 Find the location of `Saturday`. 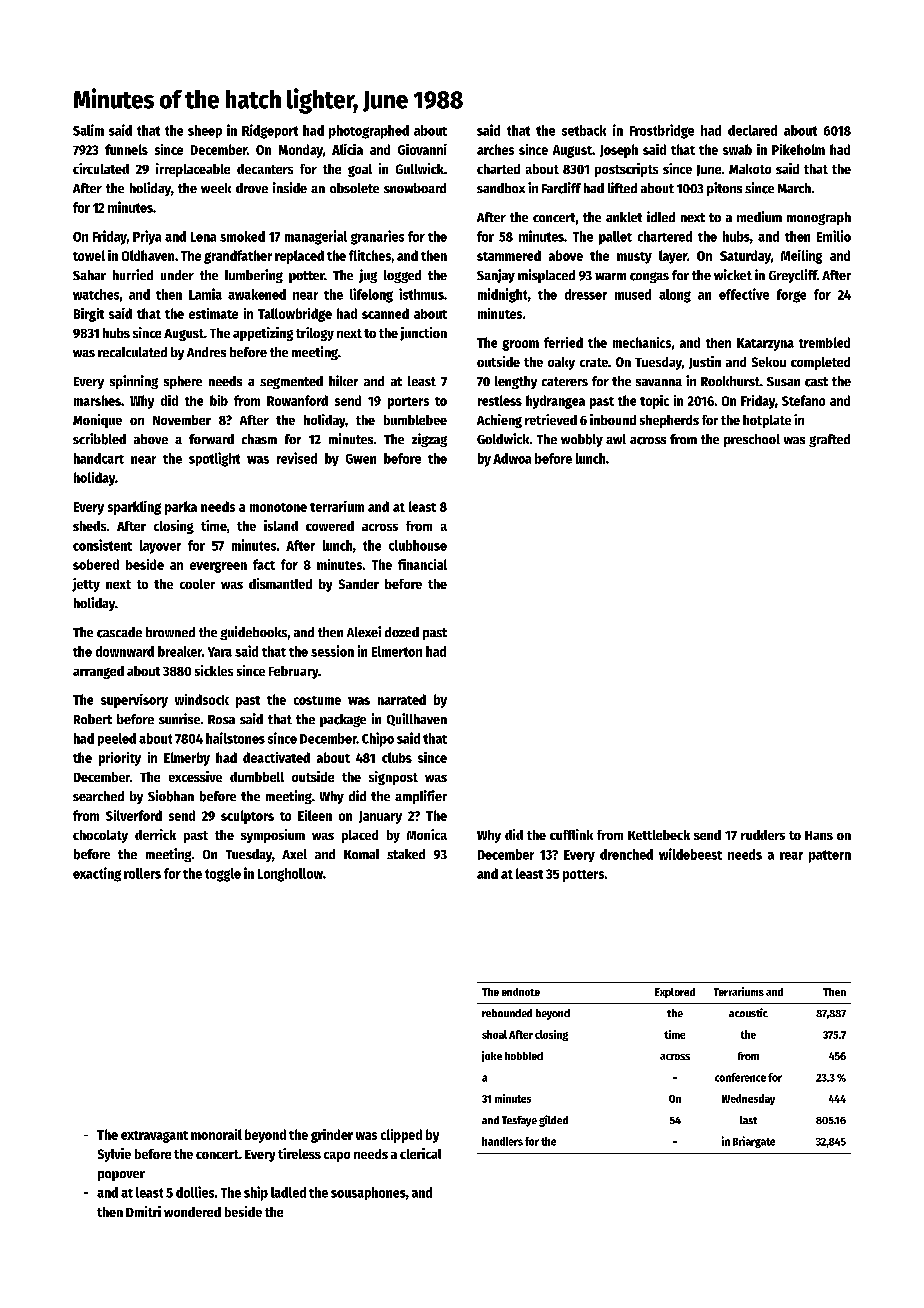

Saturday is located at coordinates (745, 257).
